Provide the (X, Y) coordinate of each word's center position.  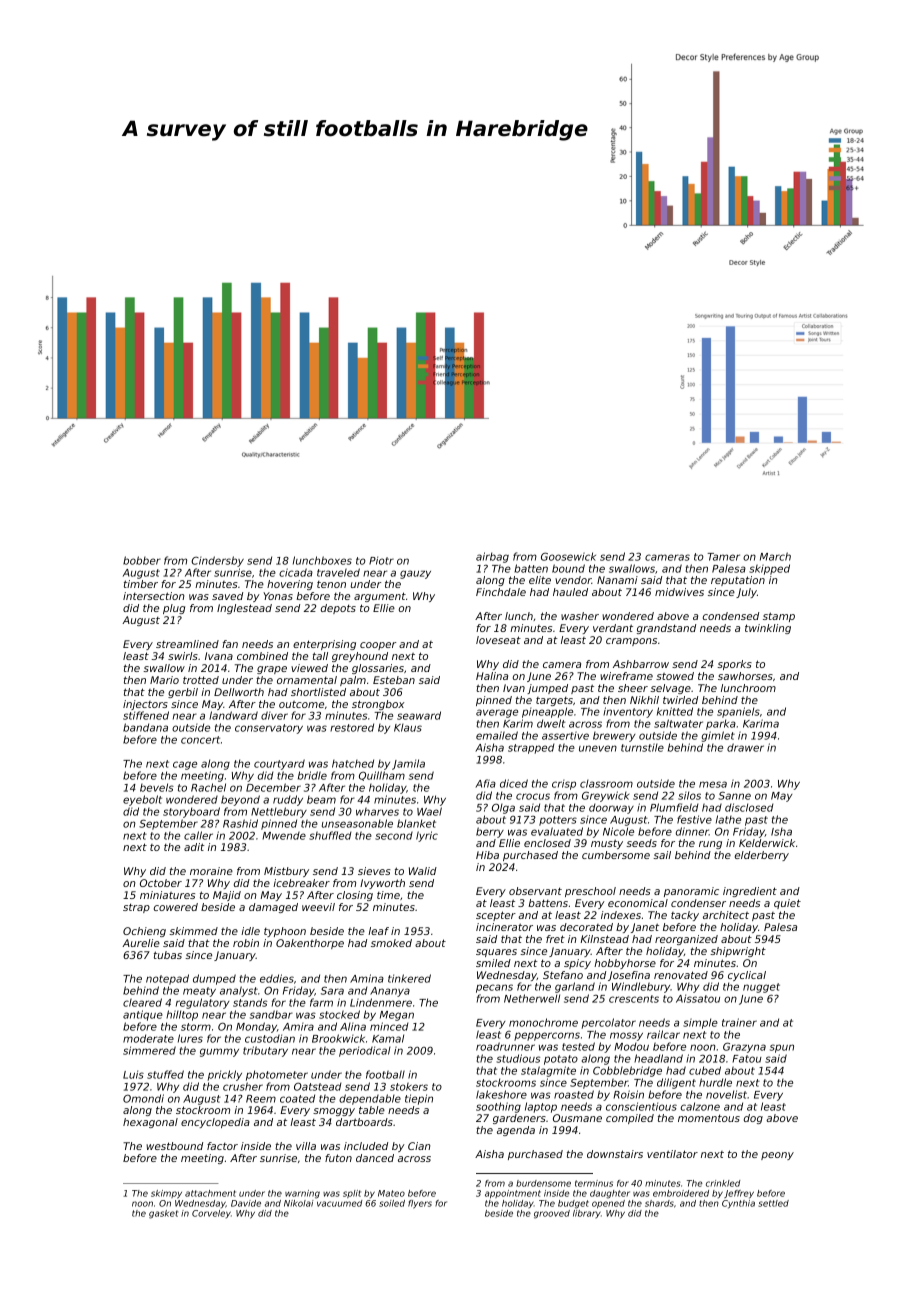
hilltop (182, 1015)
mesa (713, 784)
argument (380, 597)
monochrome (543, 1022)
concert (200, 740)
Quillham (382, 776)
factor (222, 1146)
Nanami (617, 580)
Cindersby (217, 561)
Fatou (747, 1059)
